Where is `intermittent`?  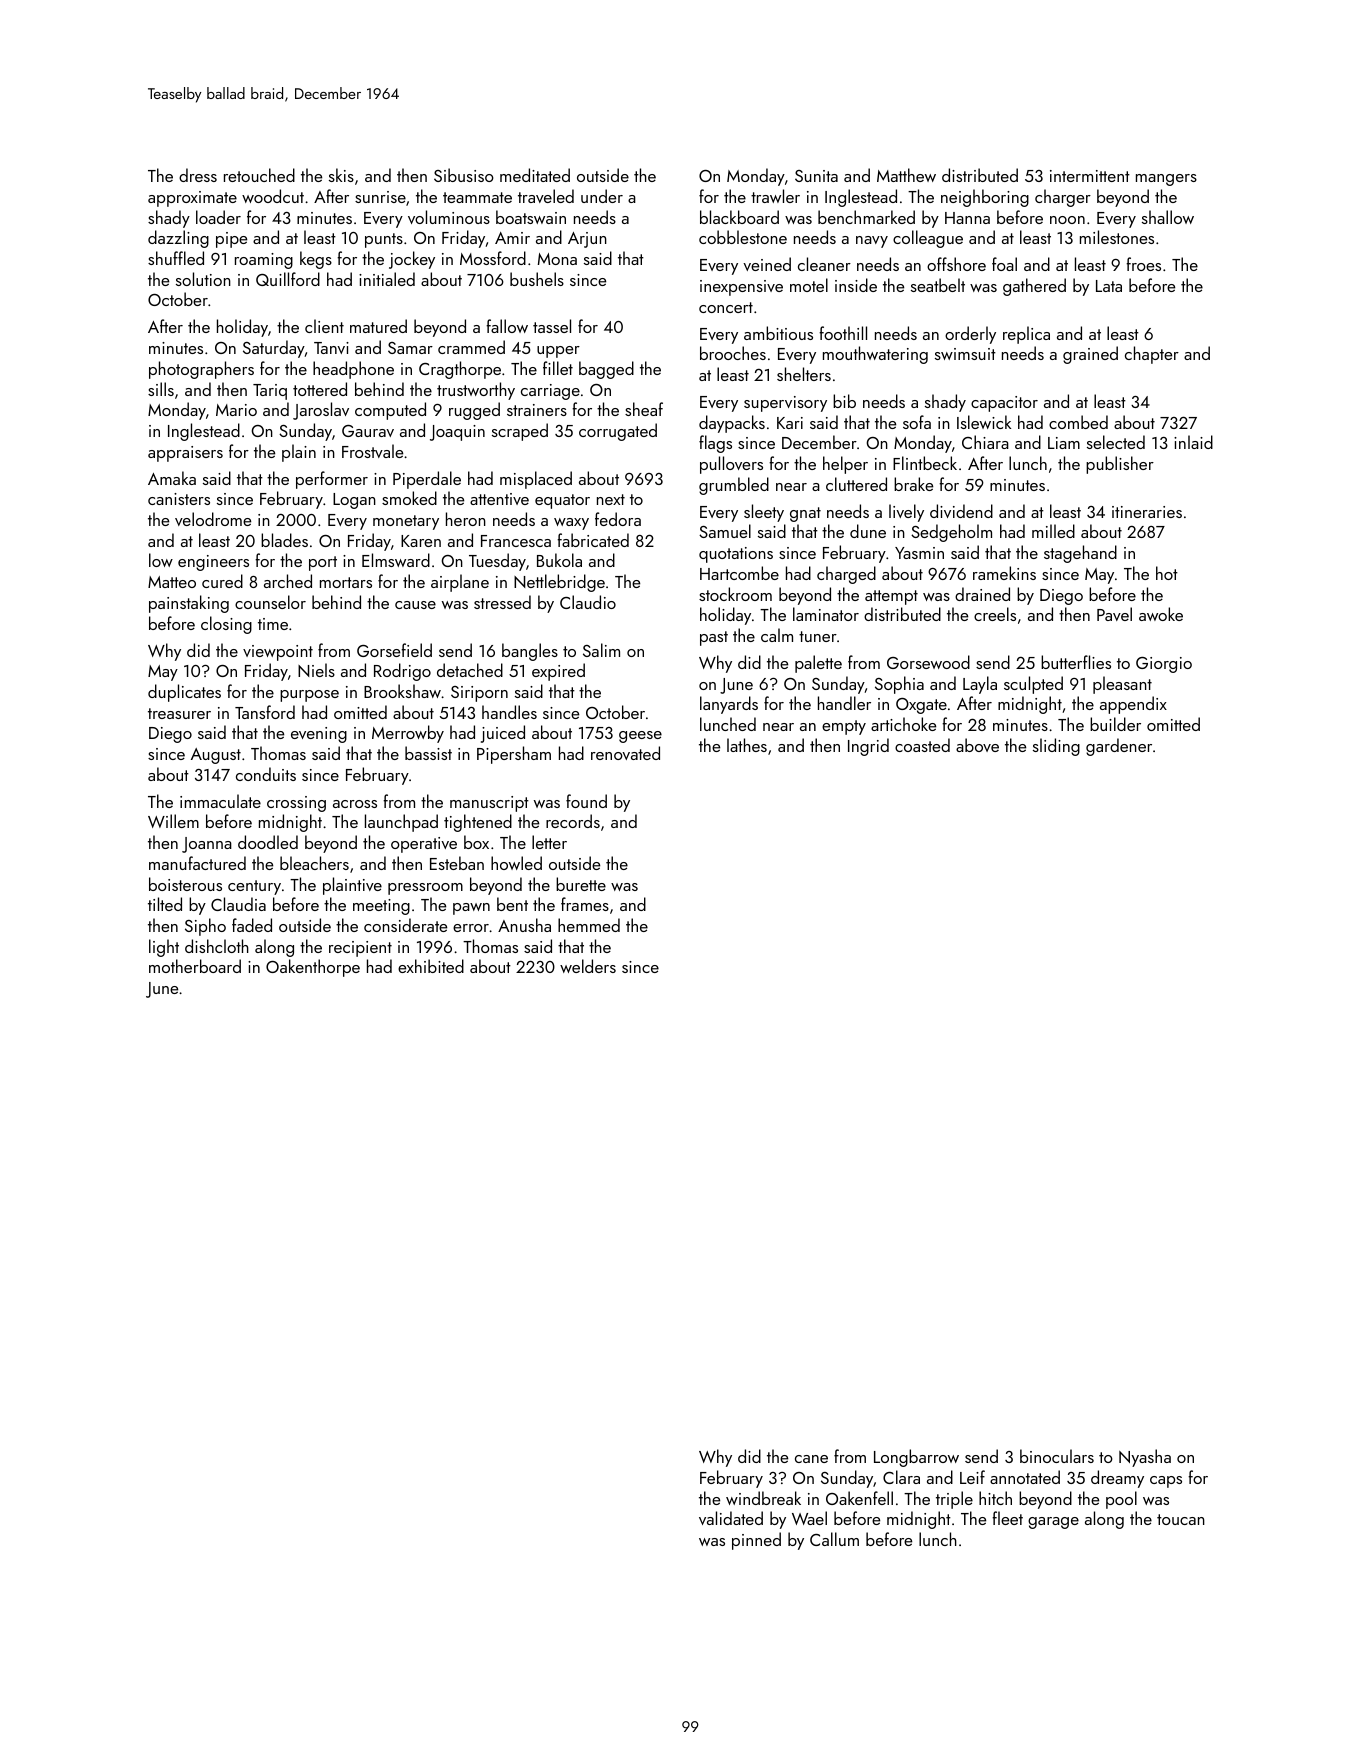 intermittent is located at coordinates (1090, 176).
